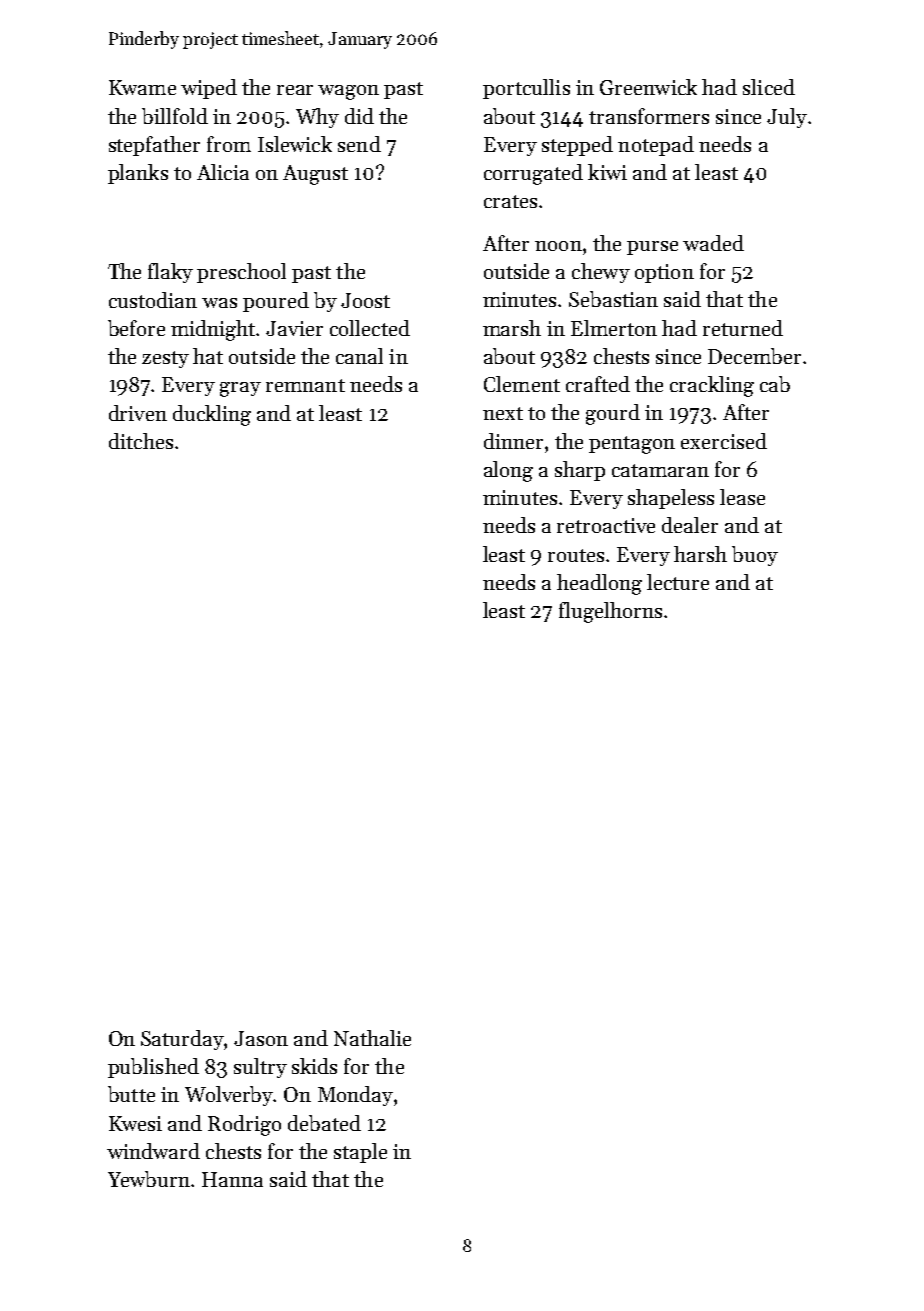 The image size is (924, 1311). What do you see at coordinates (372, 1038) in the screenshot?
I see `Nathalie` at bounding box center [372, 1038].
